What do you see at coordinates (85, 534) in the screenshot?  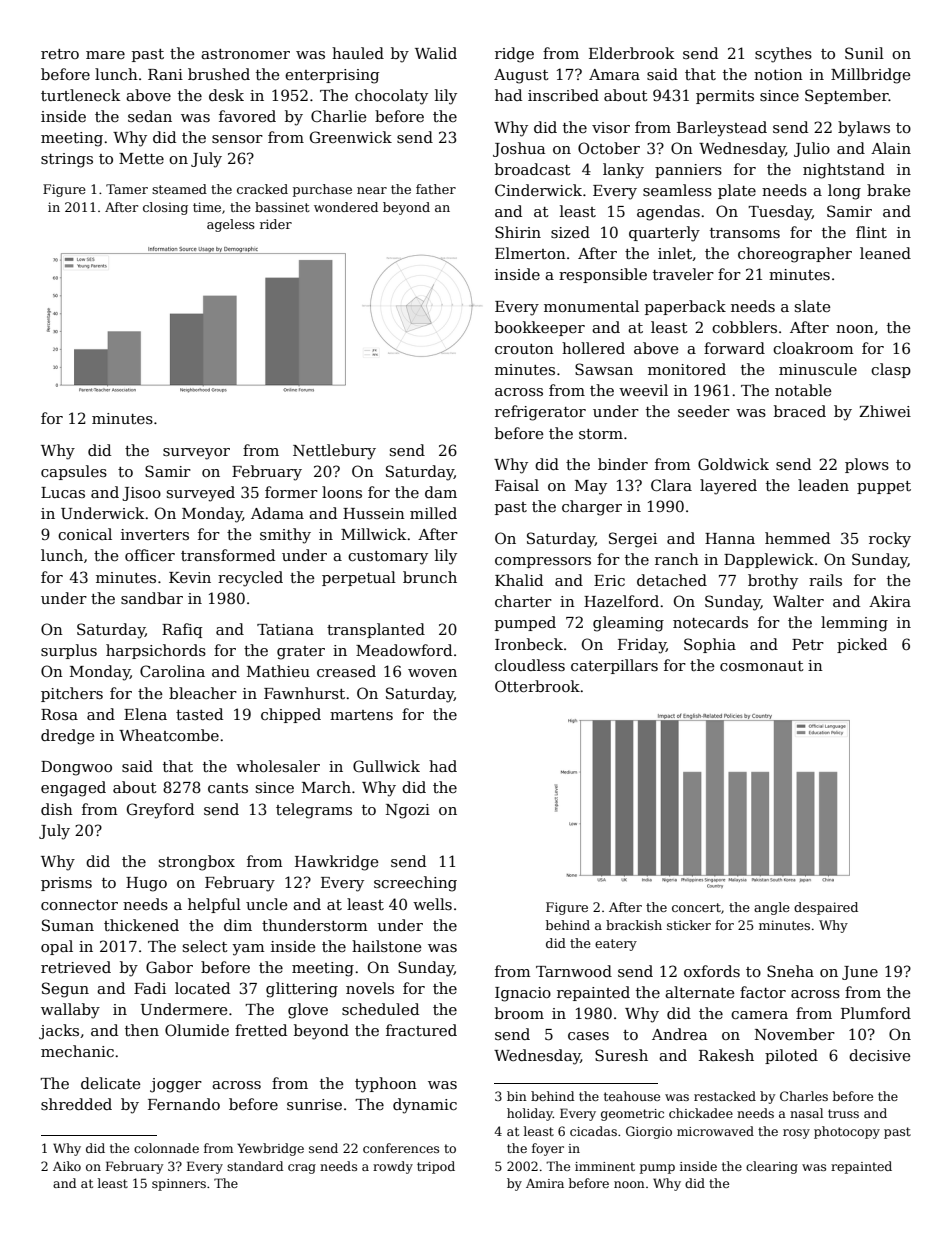 I see `conical` at bounding box center [85, 534].
